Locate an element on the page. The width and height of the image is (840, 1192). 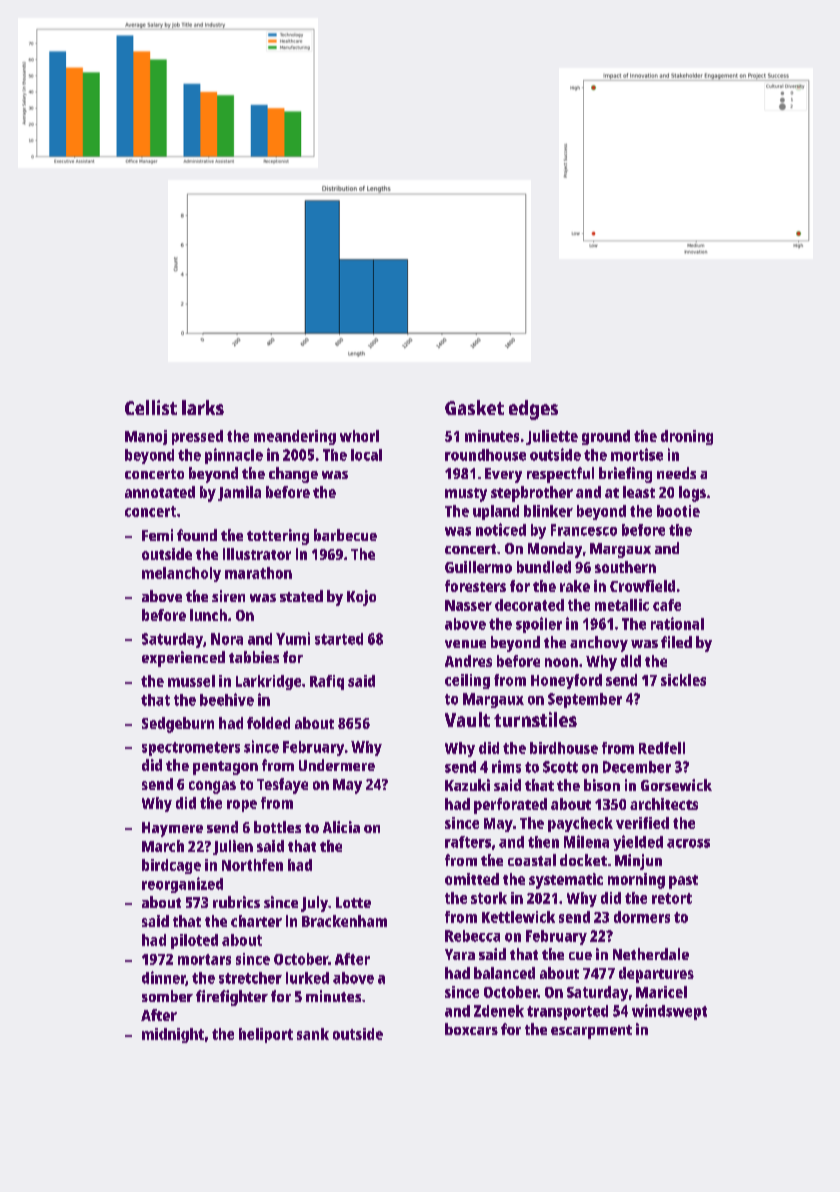
whorl is located at coordinates (359, 436).
